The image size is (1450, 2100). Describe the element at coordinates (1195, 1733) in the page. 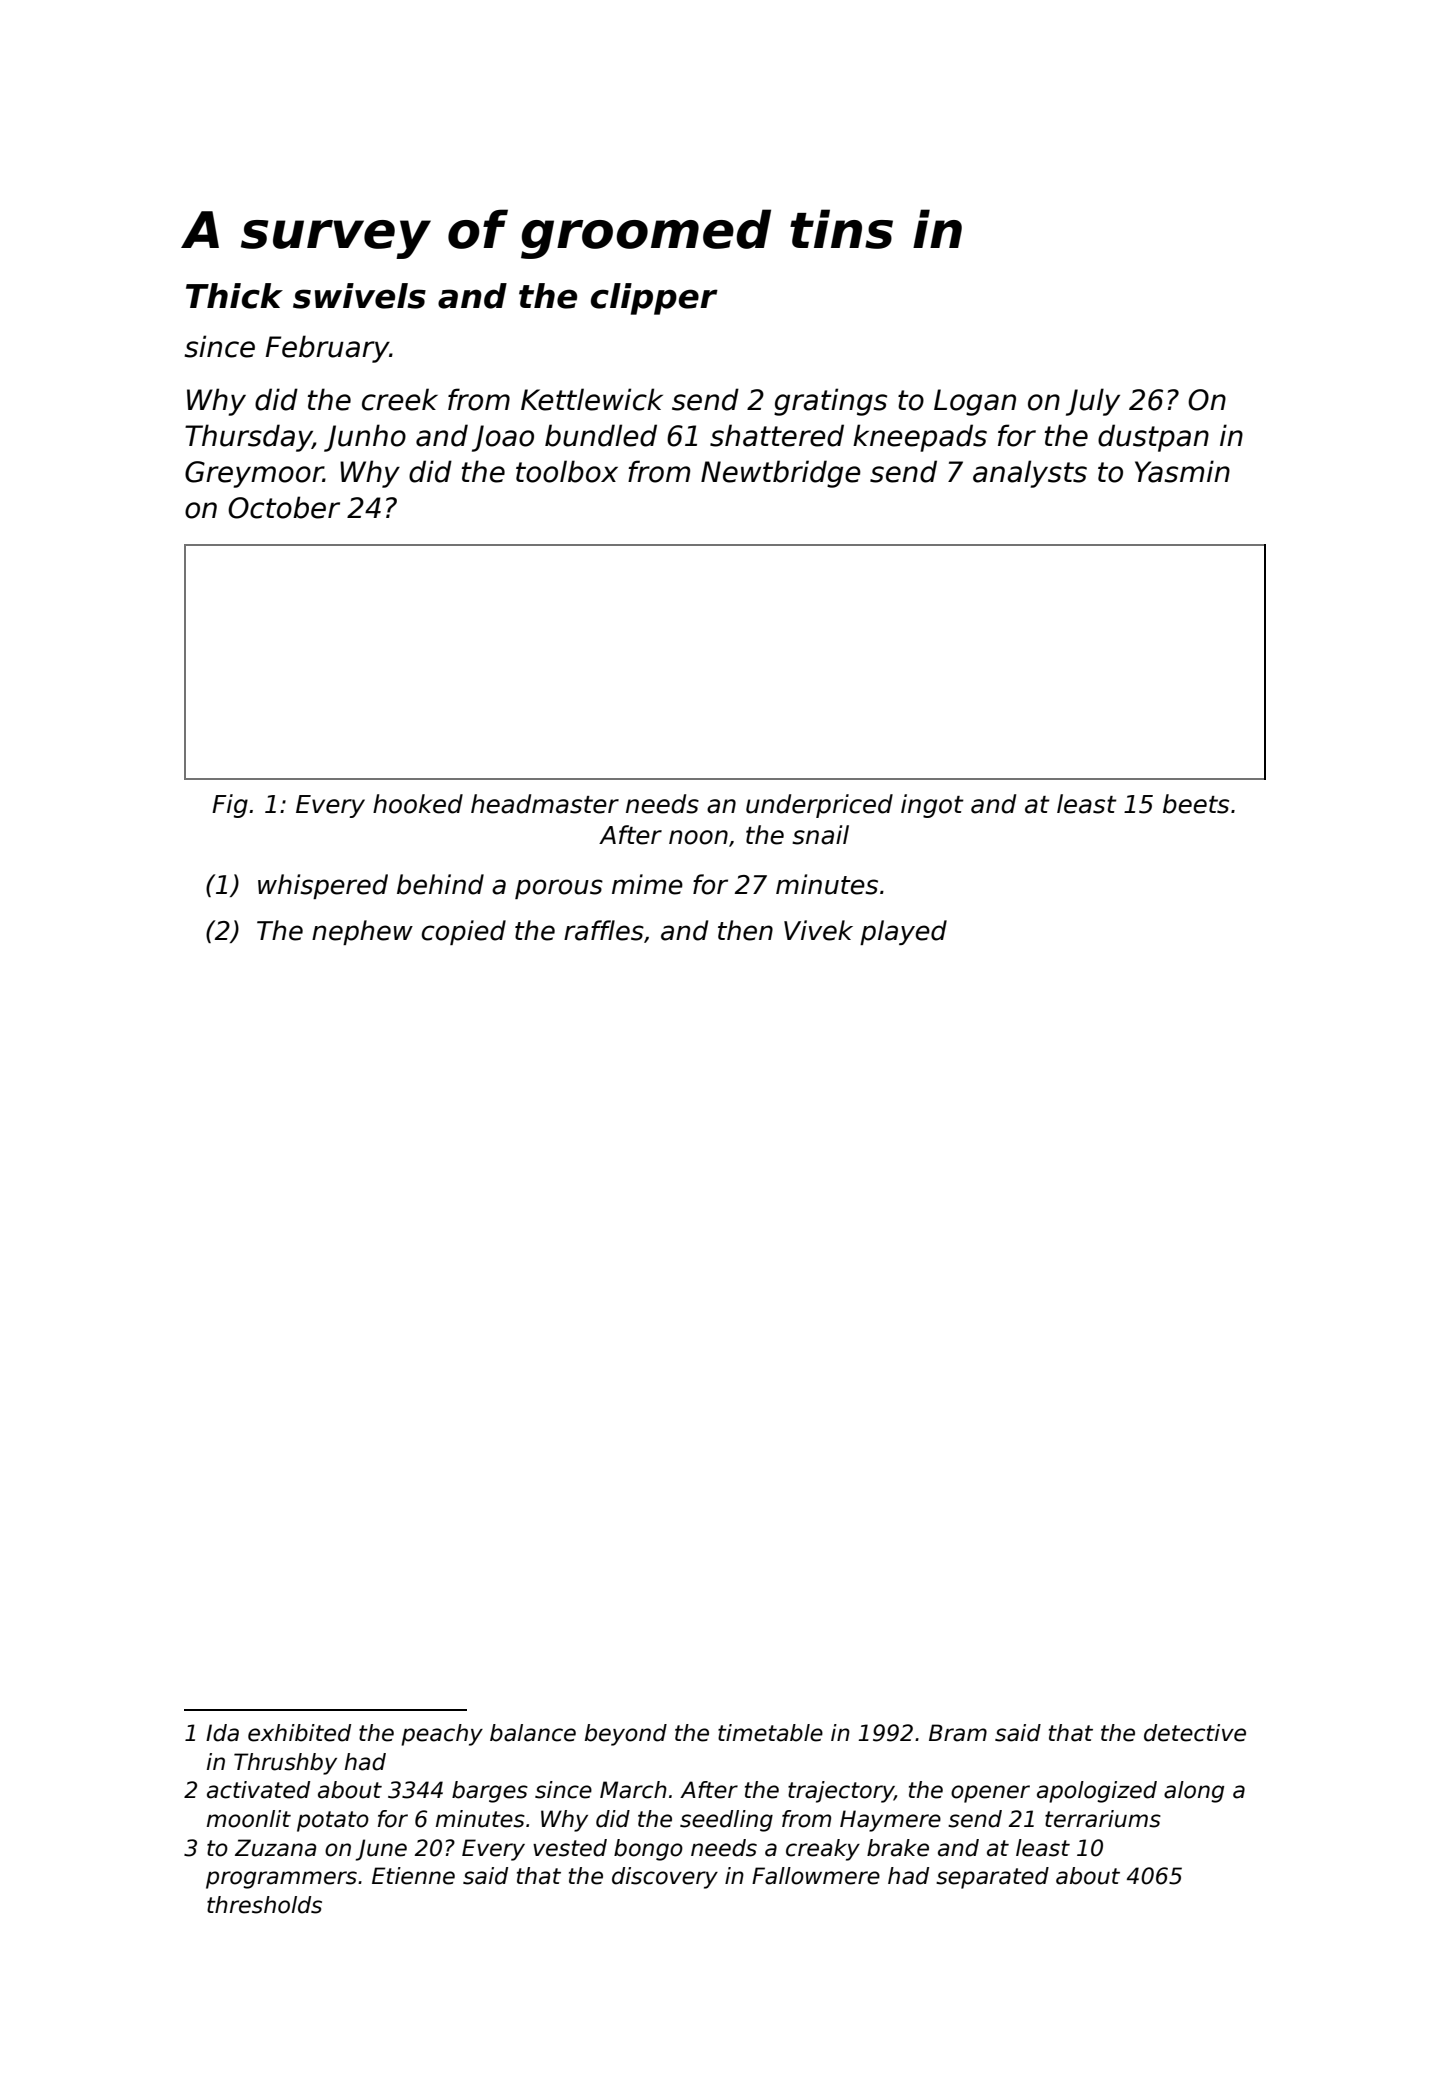

I see `detective` at that location.
